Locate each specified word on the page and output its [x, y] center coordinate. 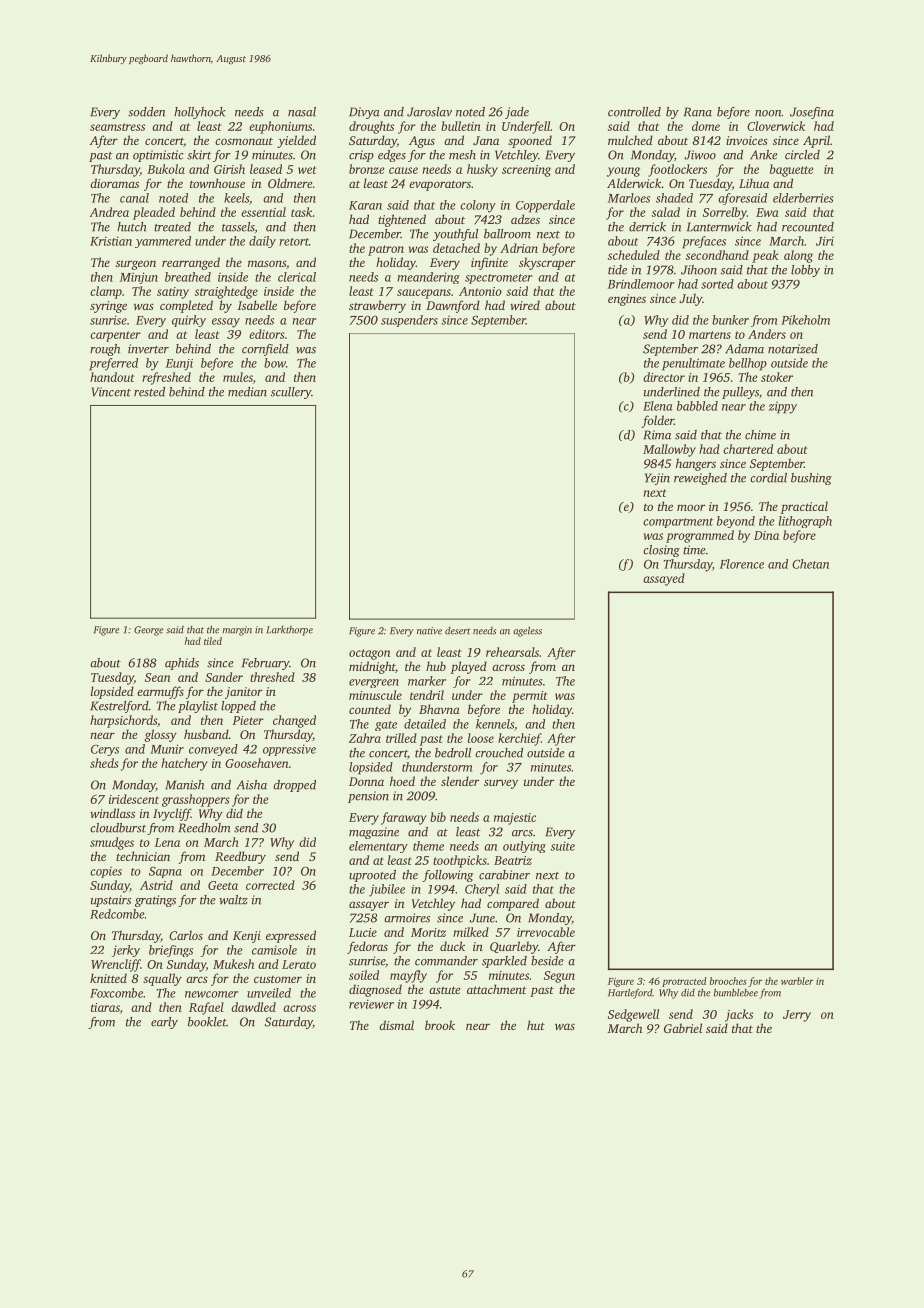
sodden [146, 112]
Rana [698, 112]
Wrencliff [116, 965]
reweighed [700, 479]
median [247, 392]
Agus [422, 142]
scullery [291, 393]
